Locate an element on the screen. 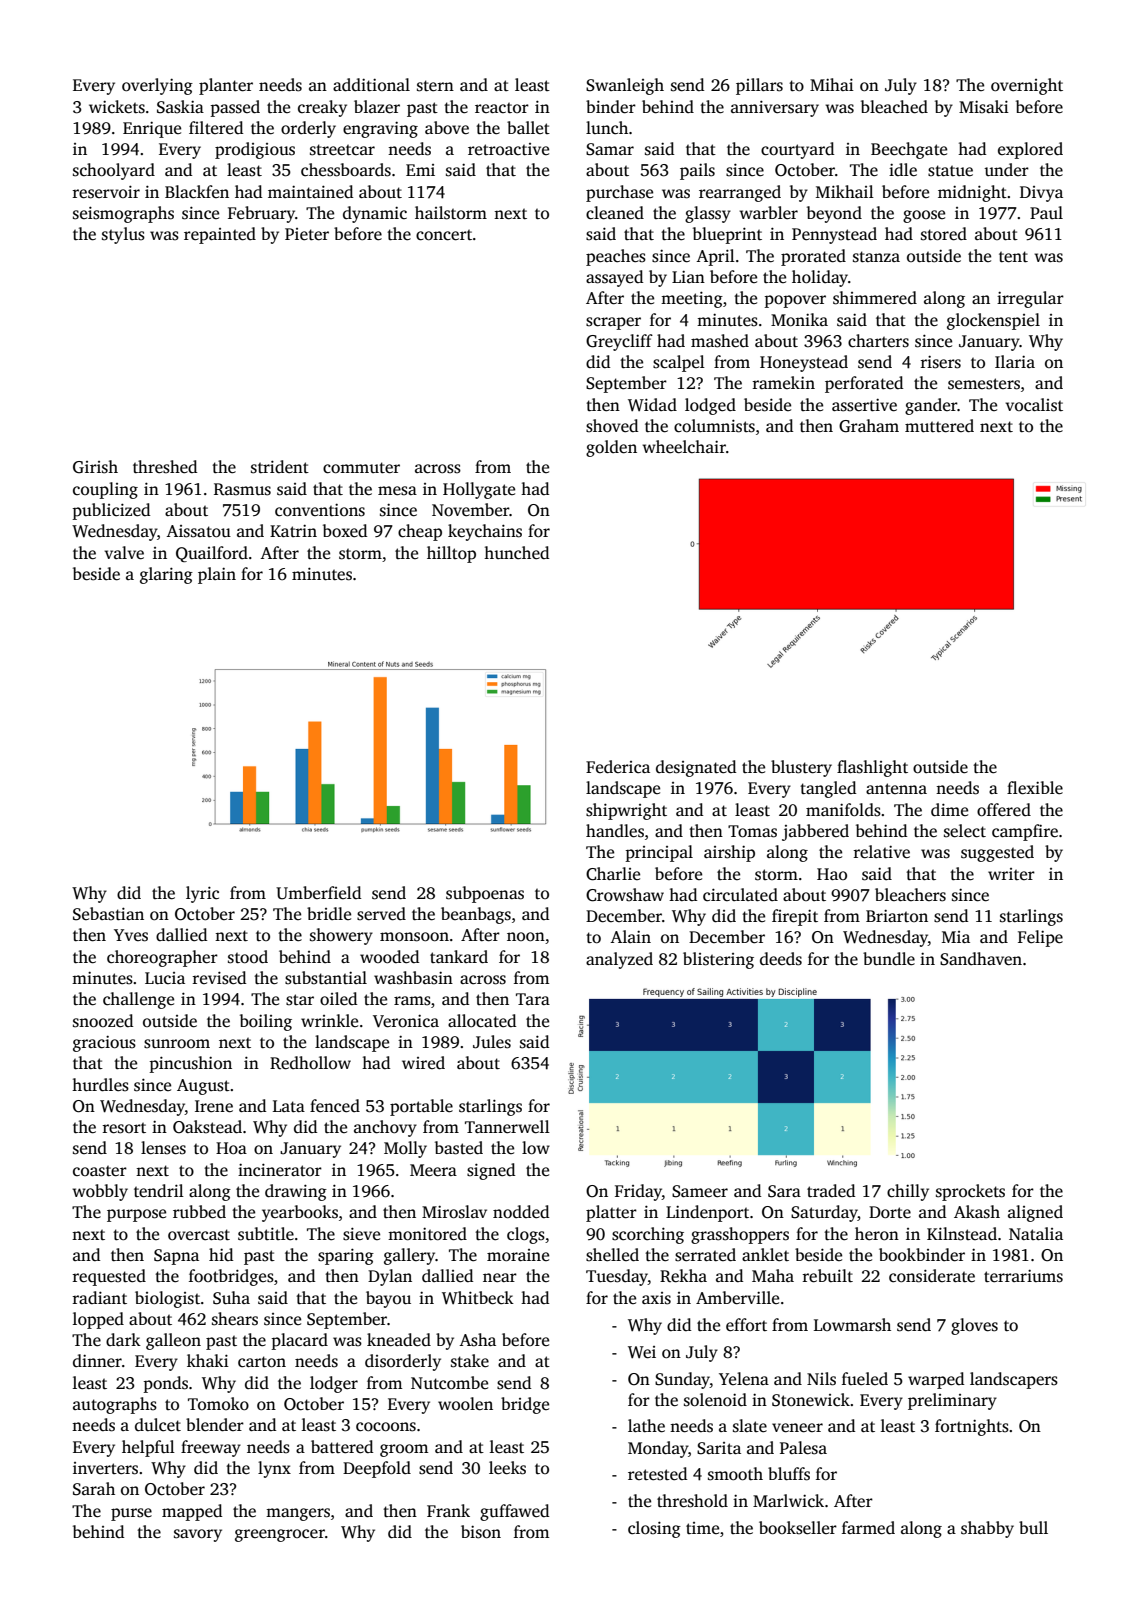 This screenshot has width=1136, height=1607. designated is located at coordinates (696, 768).
